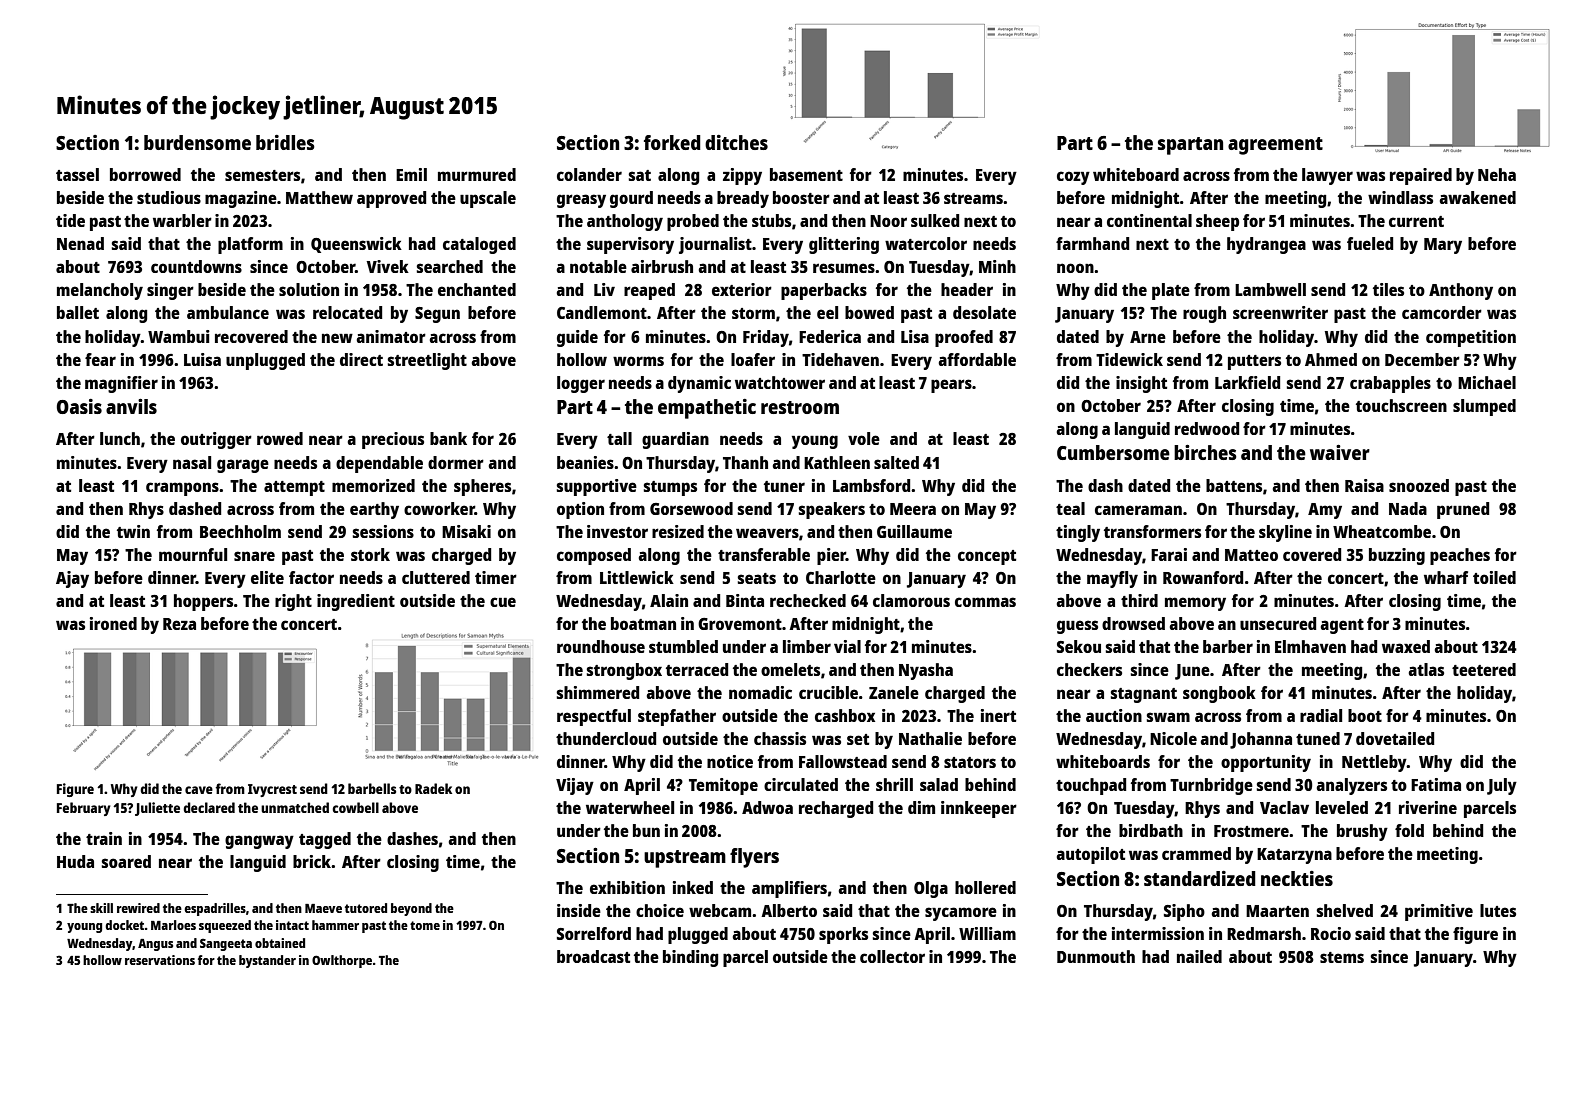 Image resolution: width=1573 pixels, height=1113 pixels. Describe the element at coordinates (1406, 646) in the image. I see `waxed` at that location.
